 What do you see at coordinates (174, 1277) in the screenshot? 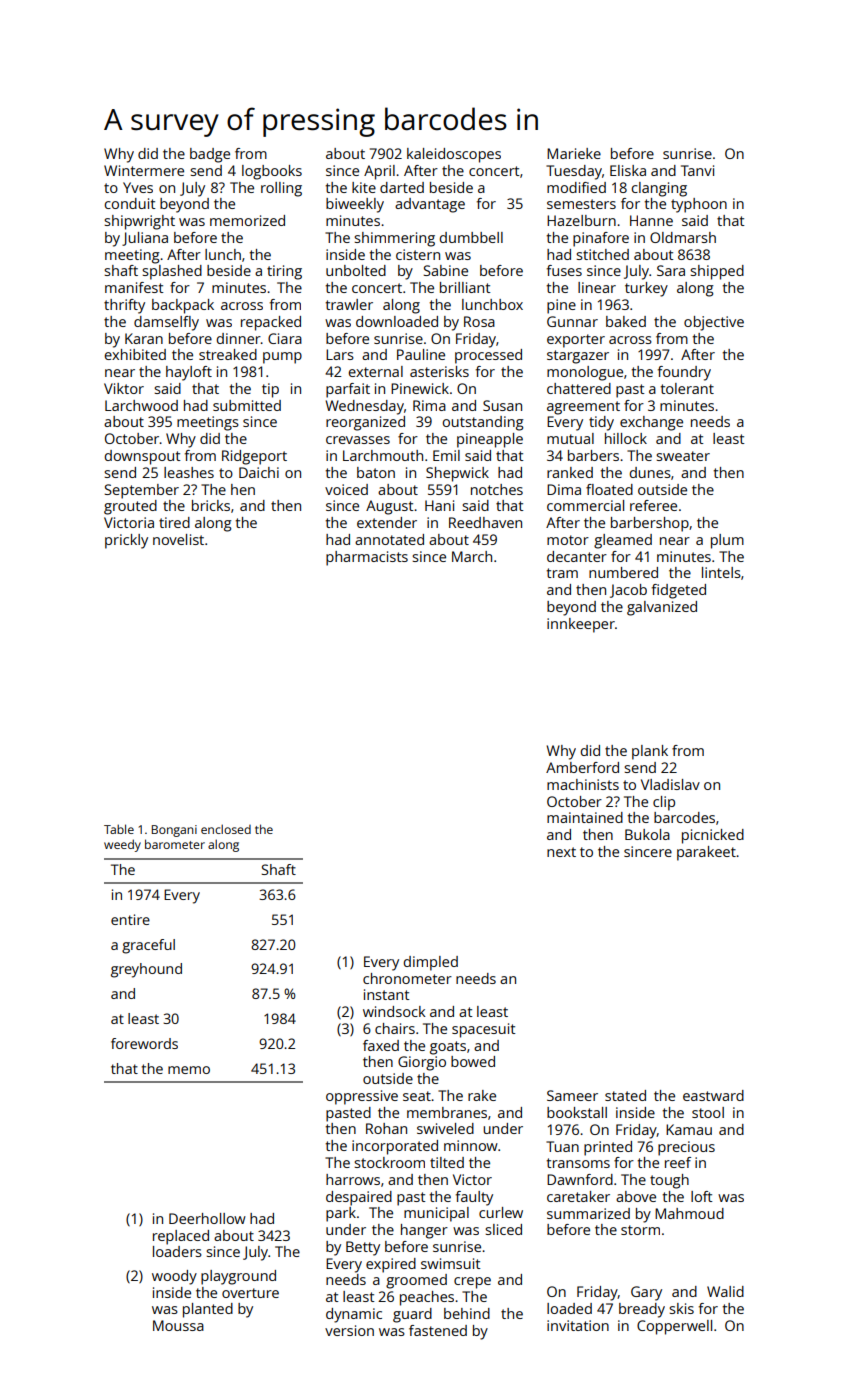
I see `woody` at bounding box center [174, 1277].
